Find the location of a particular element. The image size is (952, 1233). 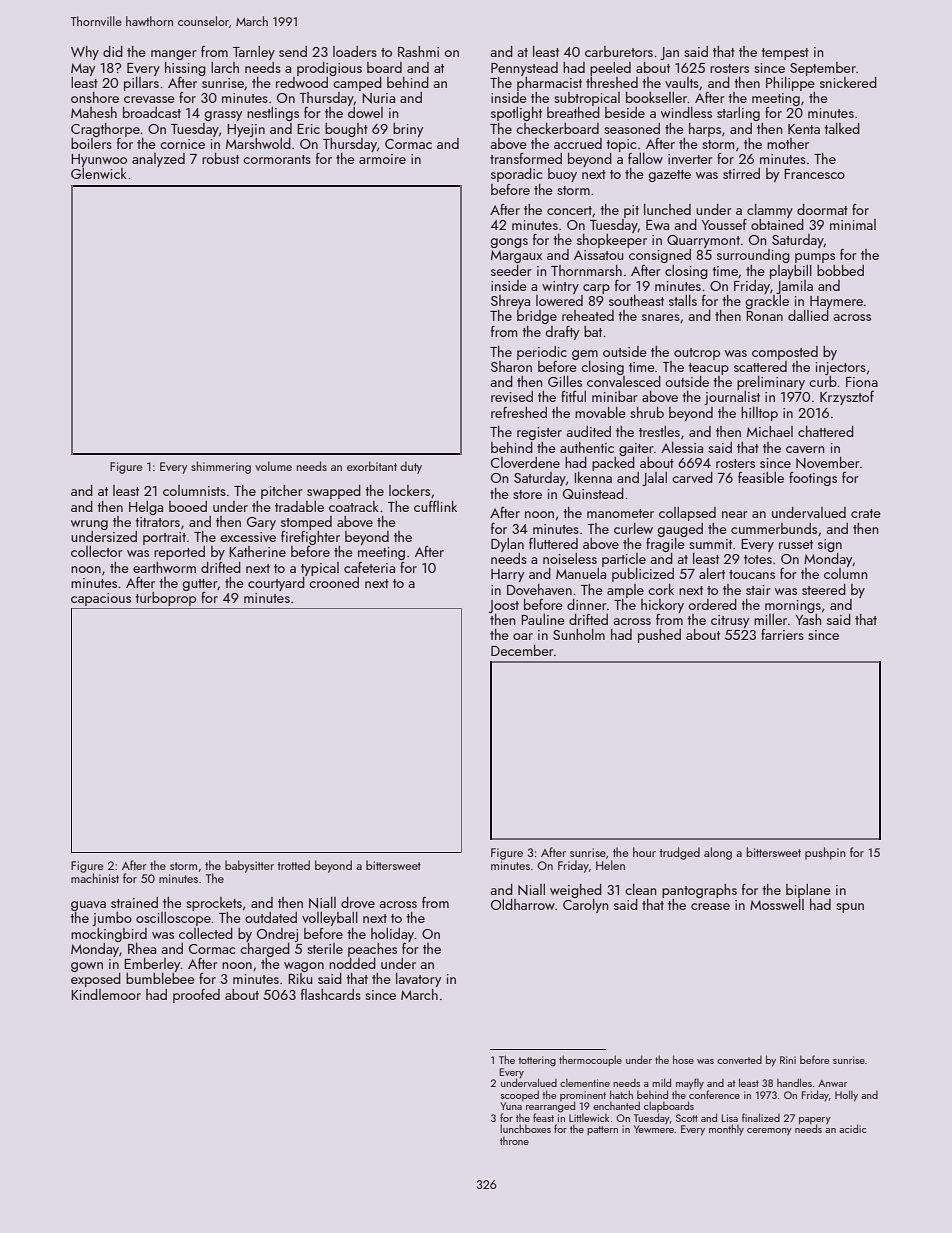

Harry is located at coordinates (507, 575).
